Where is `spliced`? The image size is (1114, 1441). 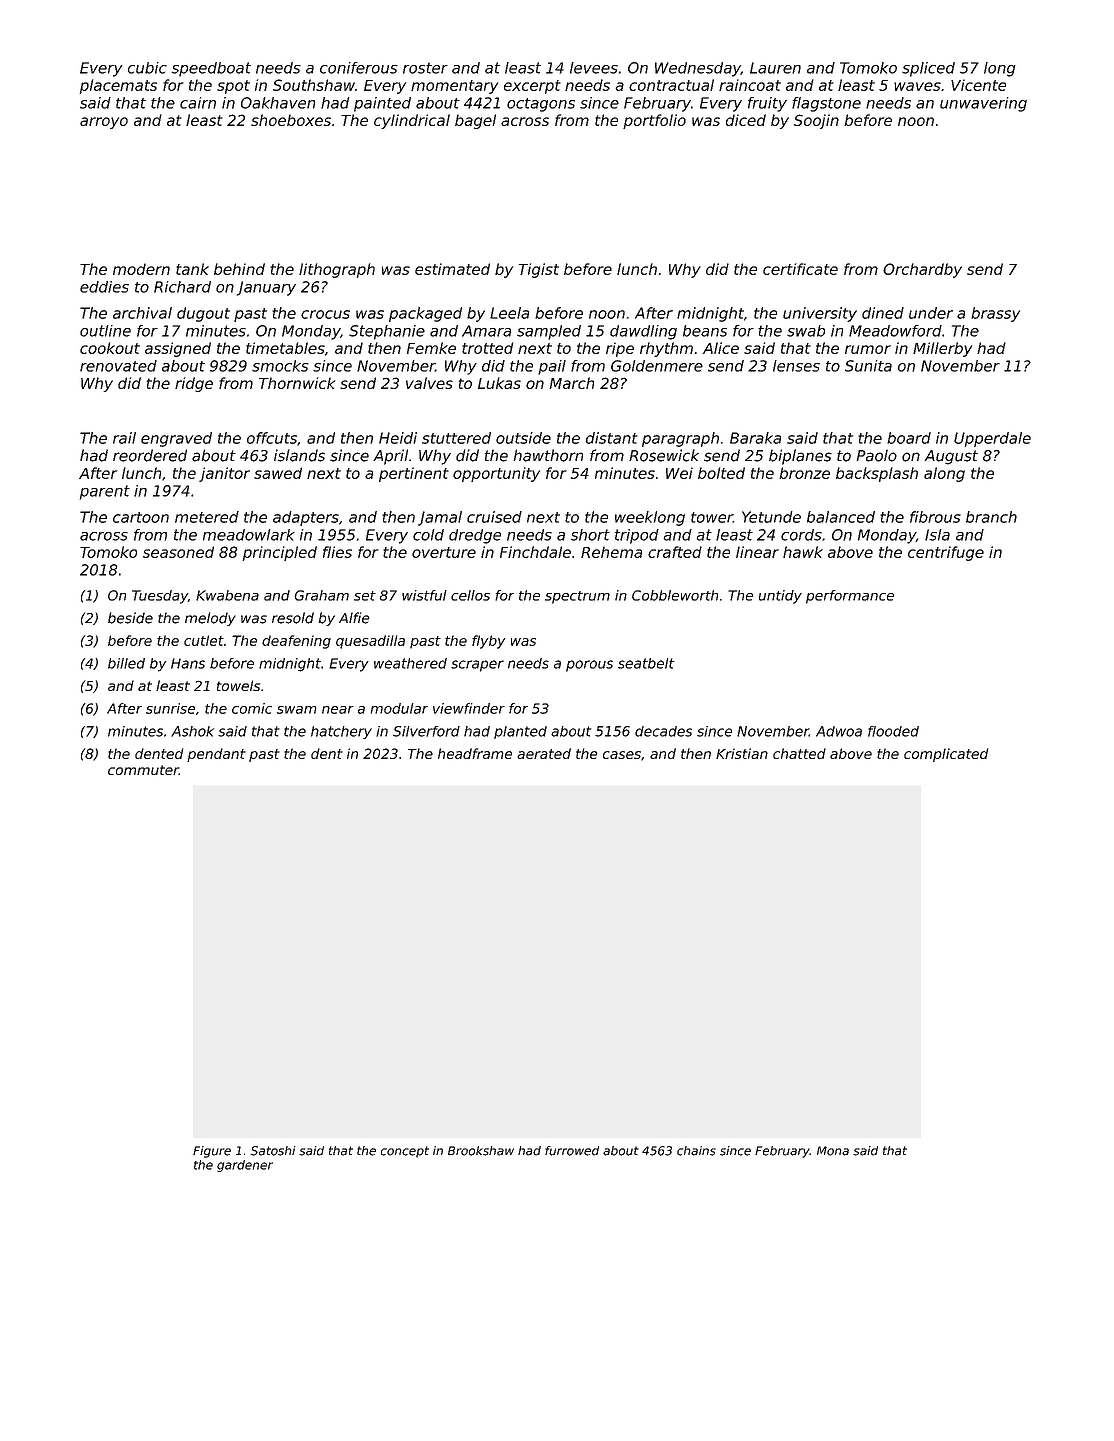 spliced is located at coordinates (928, 69).
